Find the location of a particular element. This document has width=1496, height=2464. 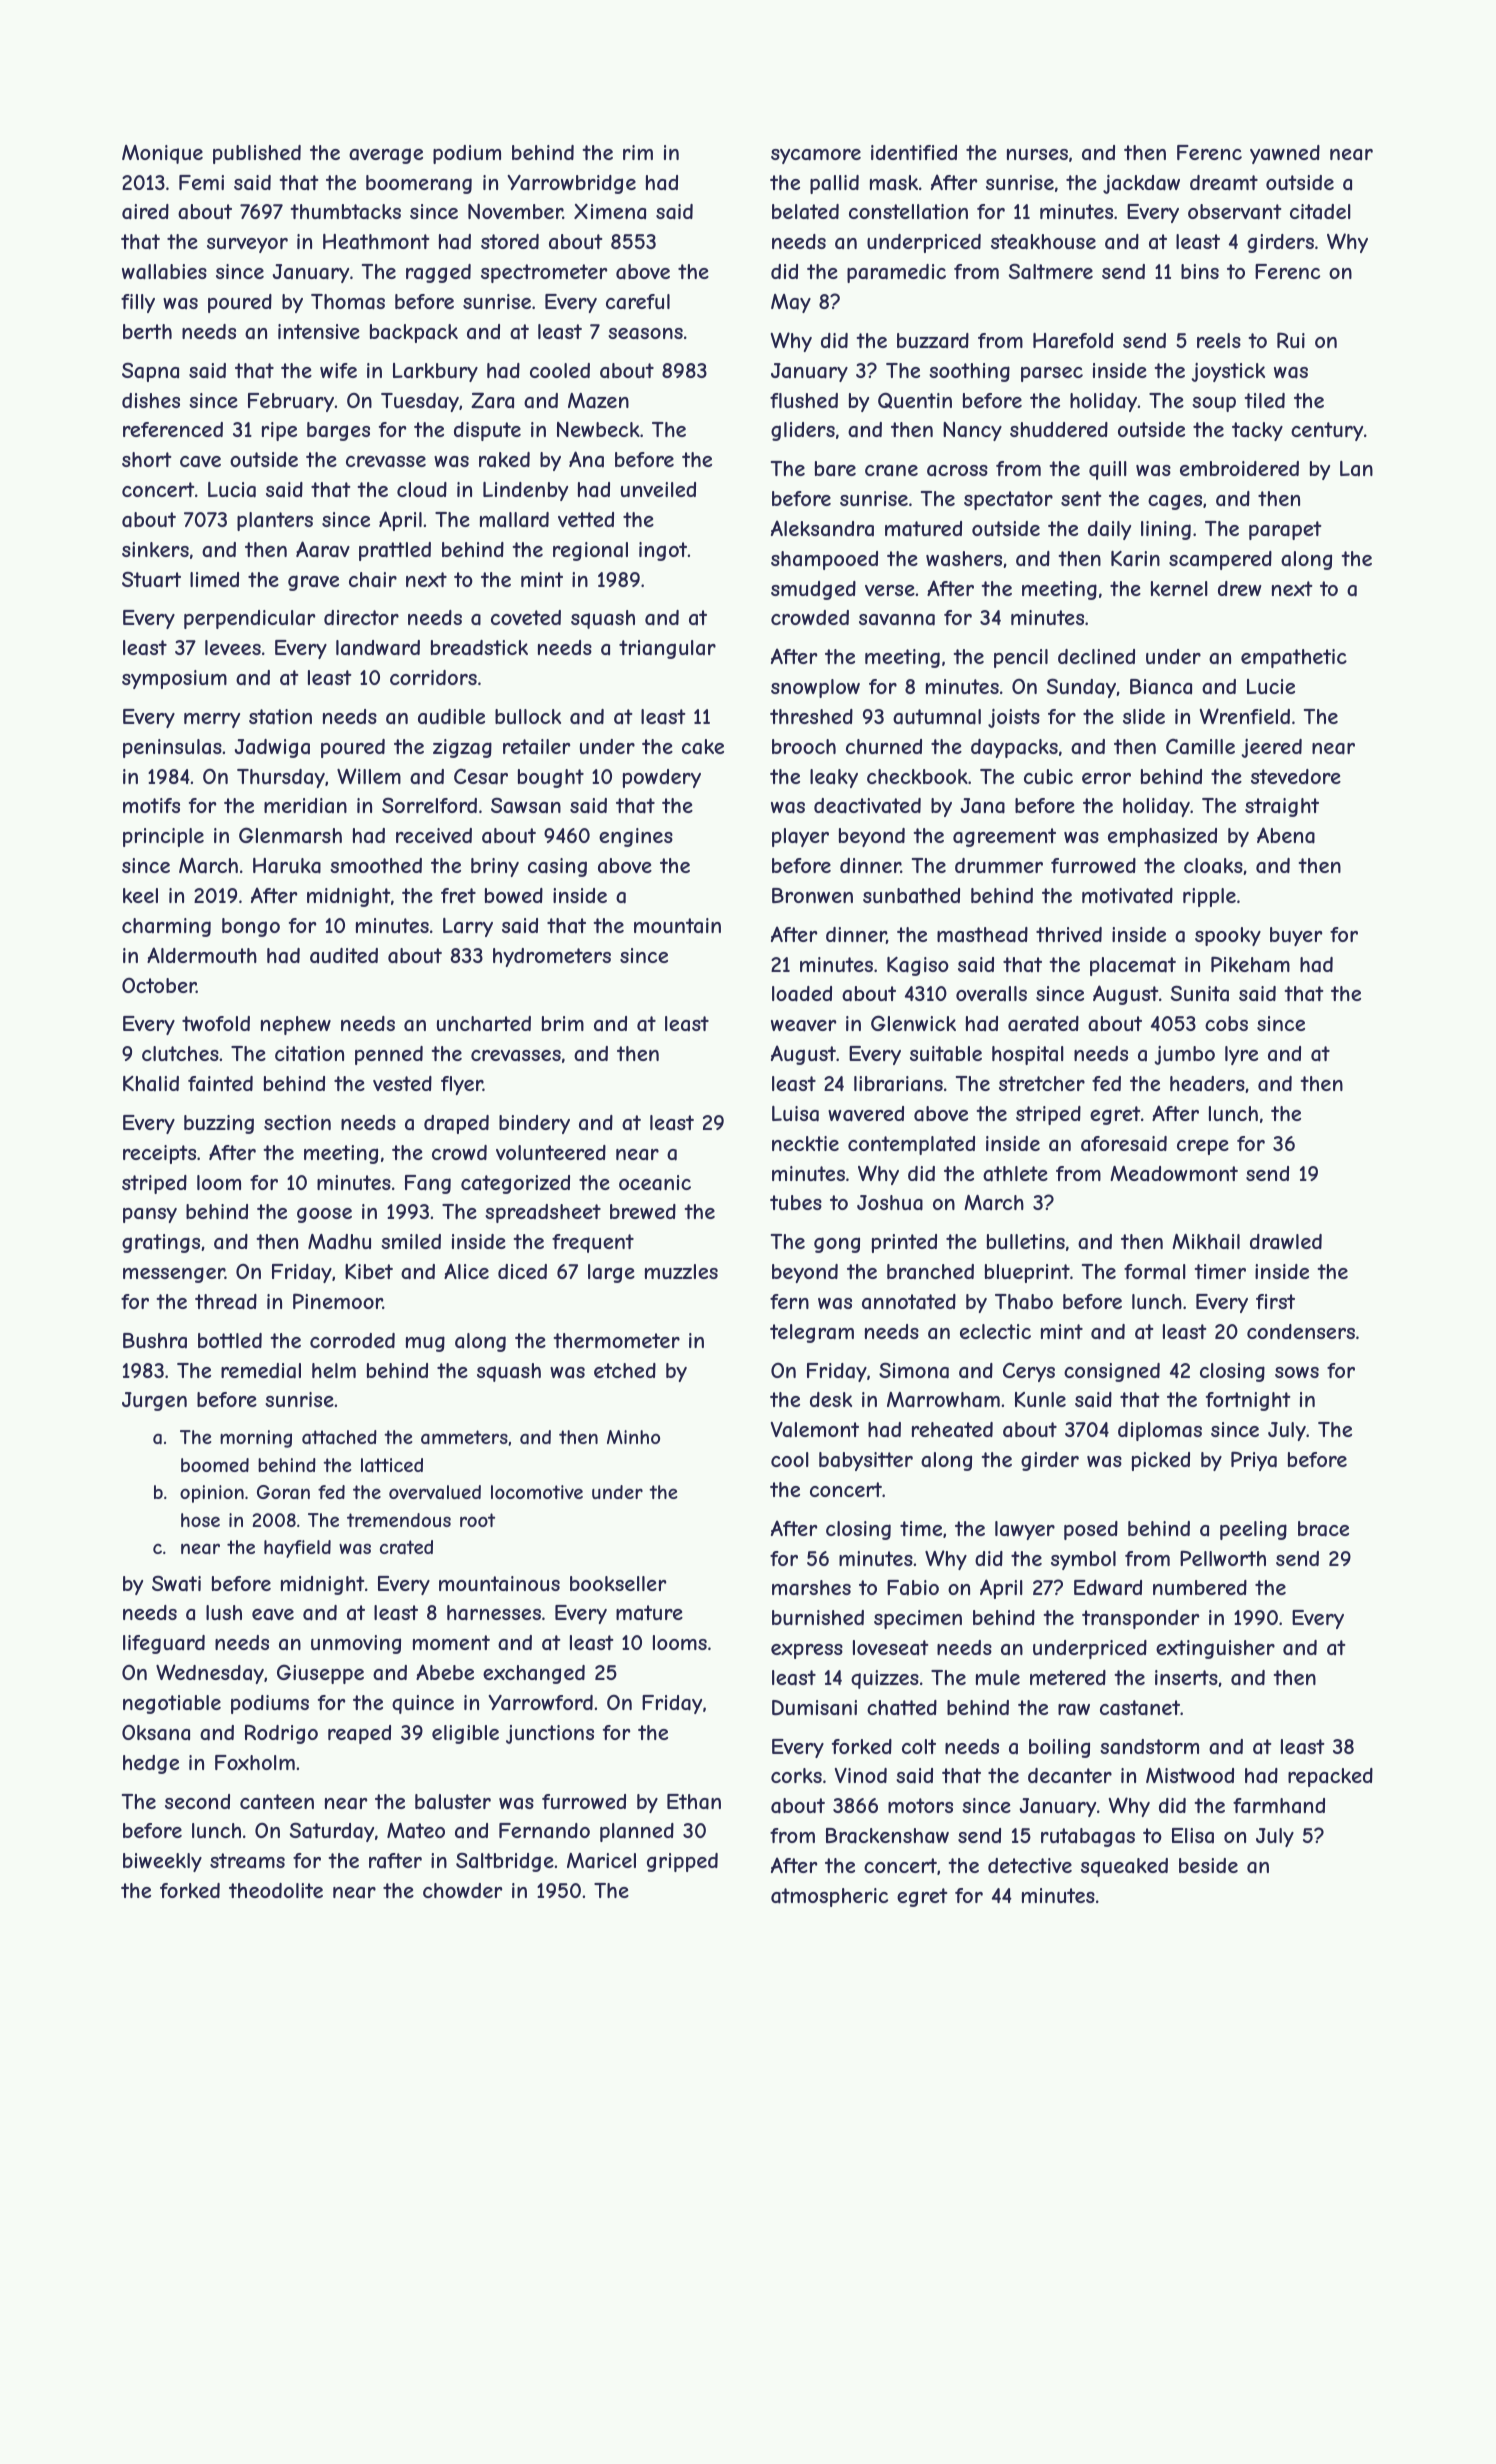

sycamore is located at coordinates (816, 156).
